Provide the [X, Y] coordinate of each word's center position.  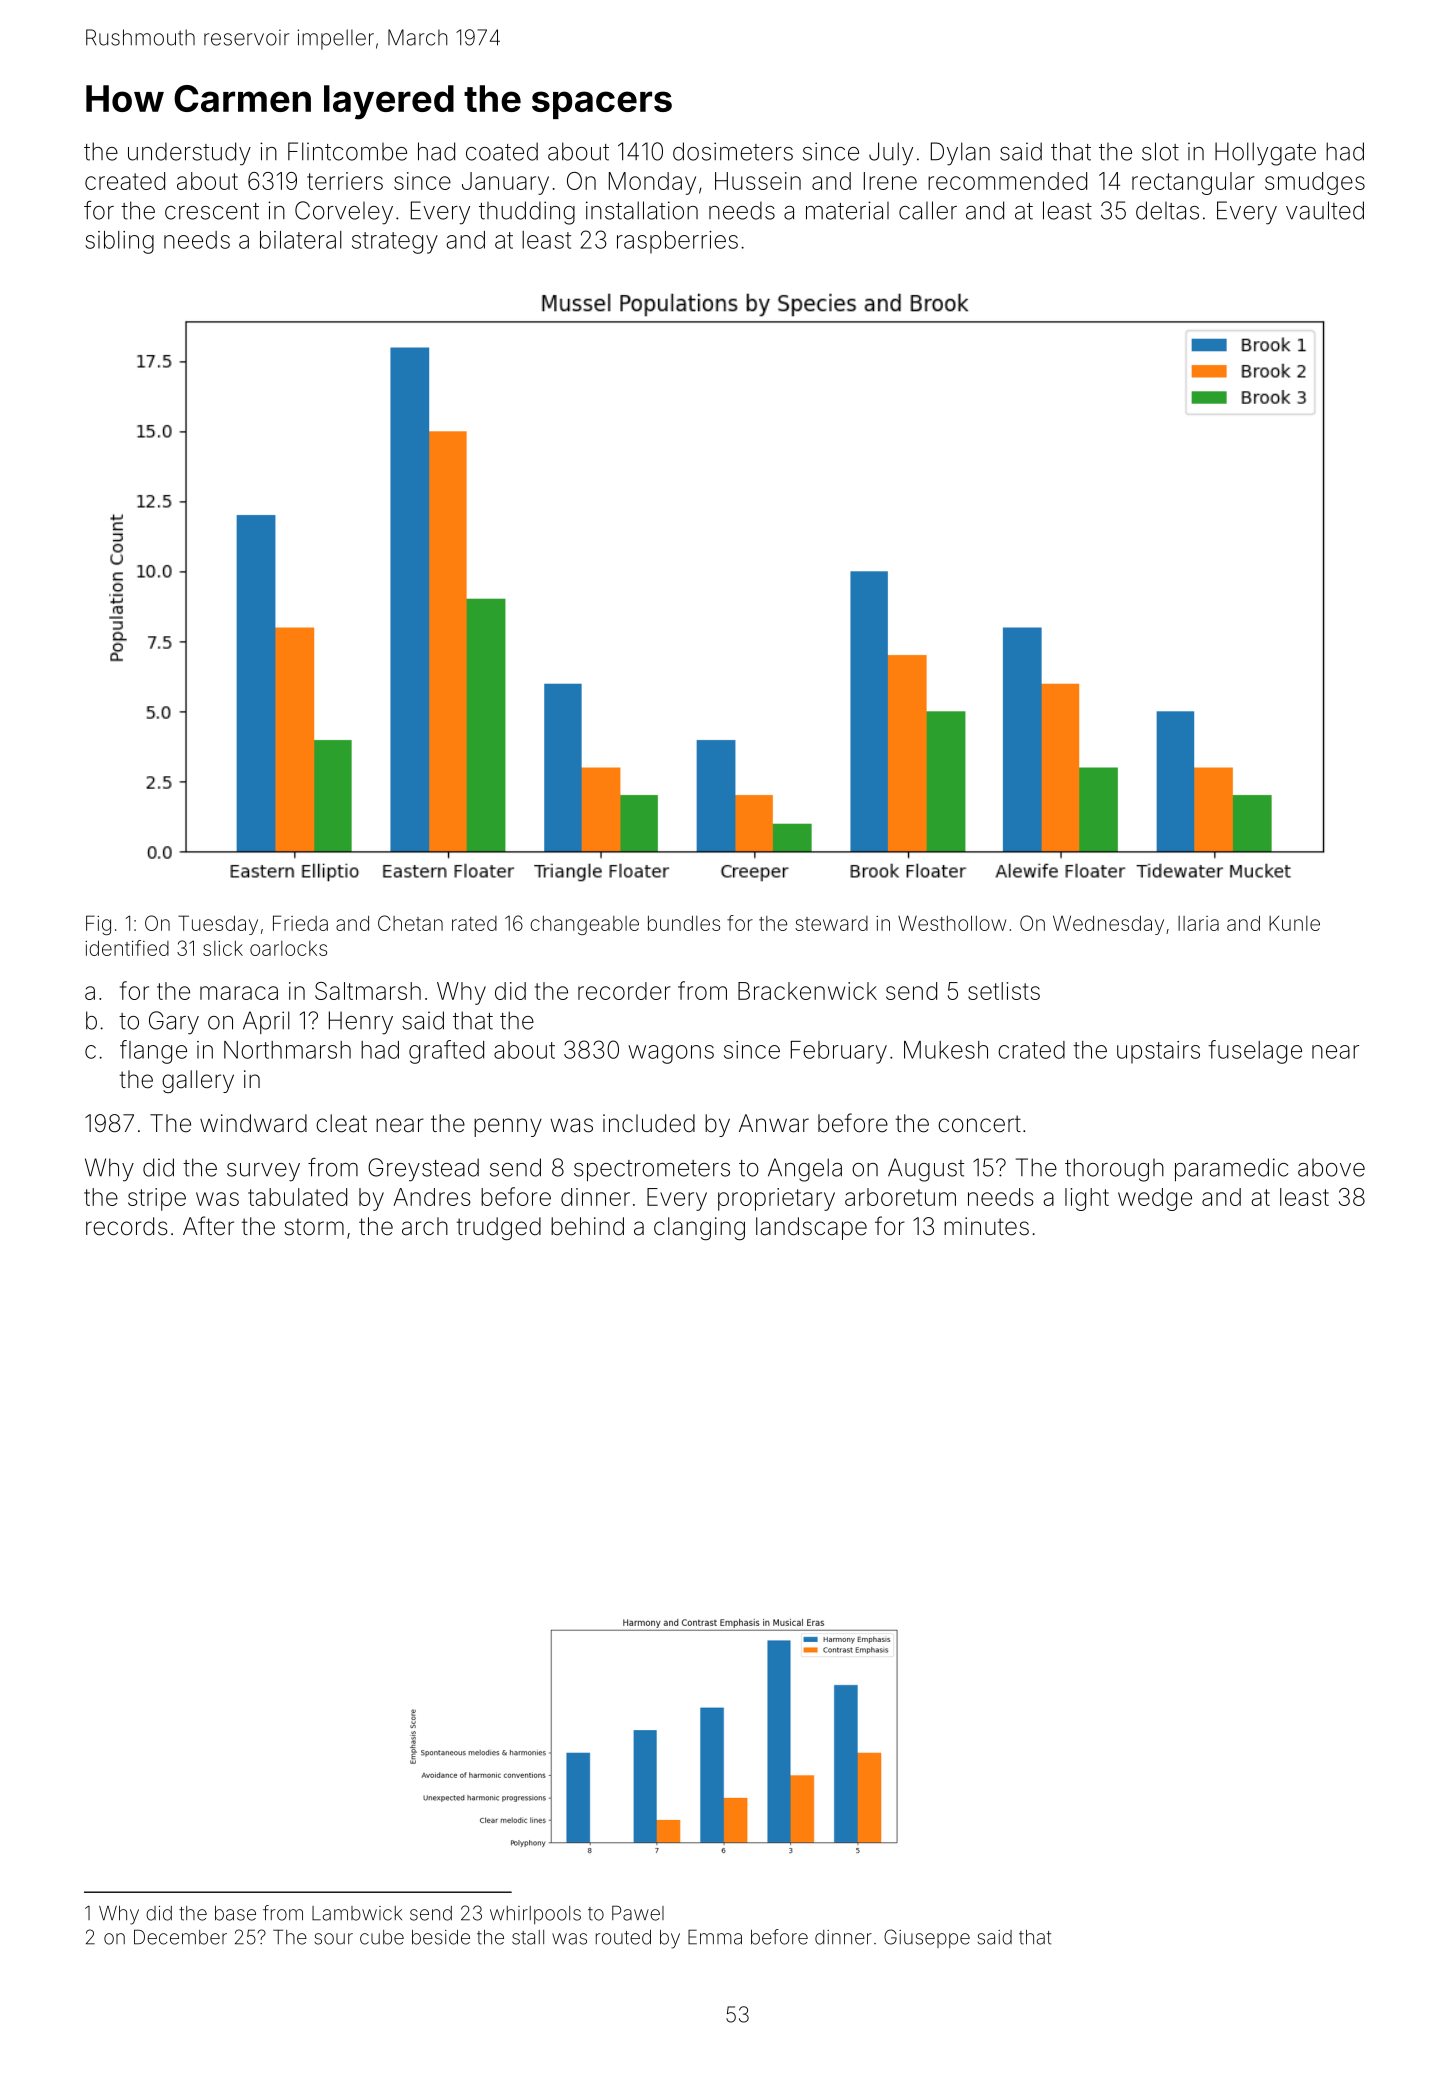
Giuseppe [927, 1938]
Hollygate [1265, 154]
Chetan [410, 923]
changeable [584, 925]
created [125, 181]
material [847, 210]
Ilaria [1198, 923]
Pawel [638, 1913]
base [235, 1913]
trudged [499, 1228]
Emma [715, 1937]
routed [623, 1937]
